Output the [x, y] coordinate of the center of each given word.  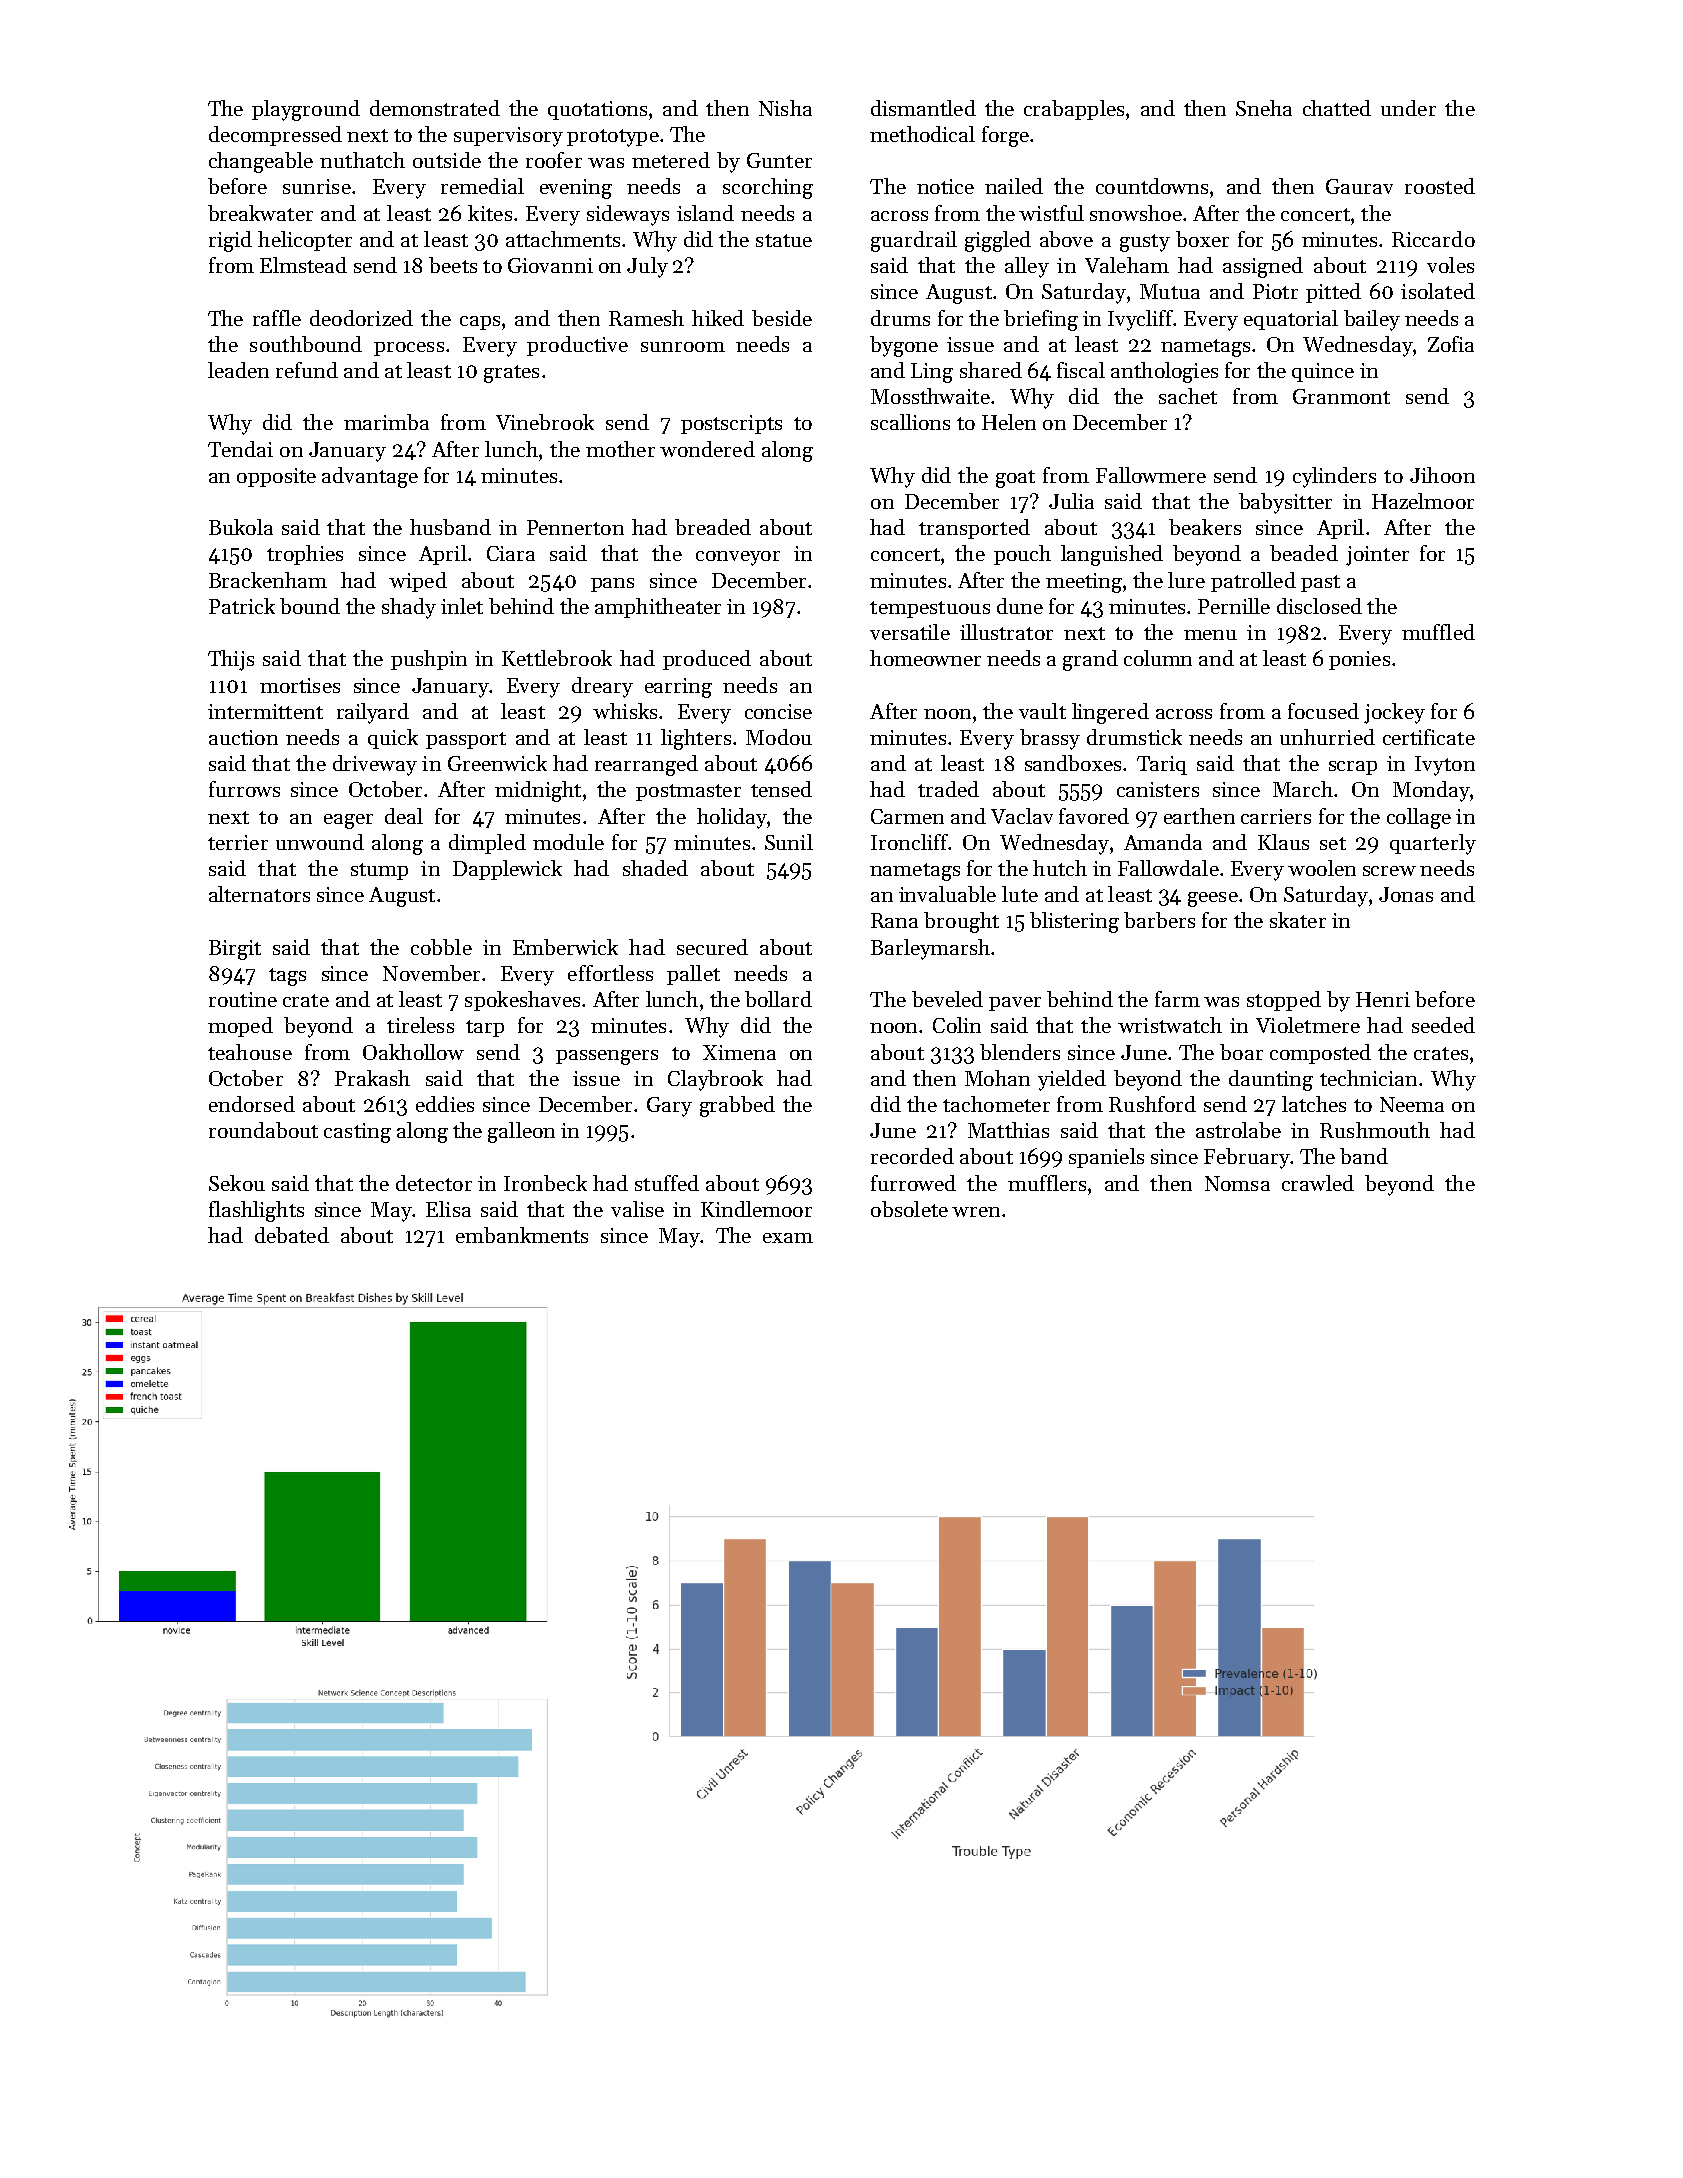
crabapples [1074, 110]
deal [404, 816]
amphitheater [658, 608]
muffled [1438, 632]
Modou [779, 737]
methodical [922, 134]
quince [1323, 372]
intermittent [265, 711]
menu [1210, 635]
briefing [1041, 320]
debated [292, 1235]
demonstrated [435, 108]
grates [511, 374]
